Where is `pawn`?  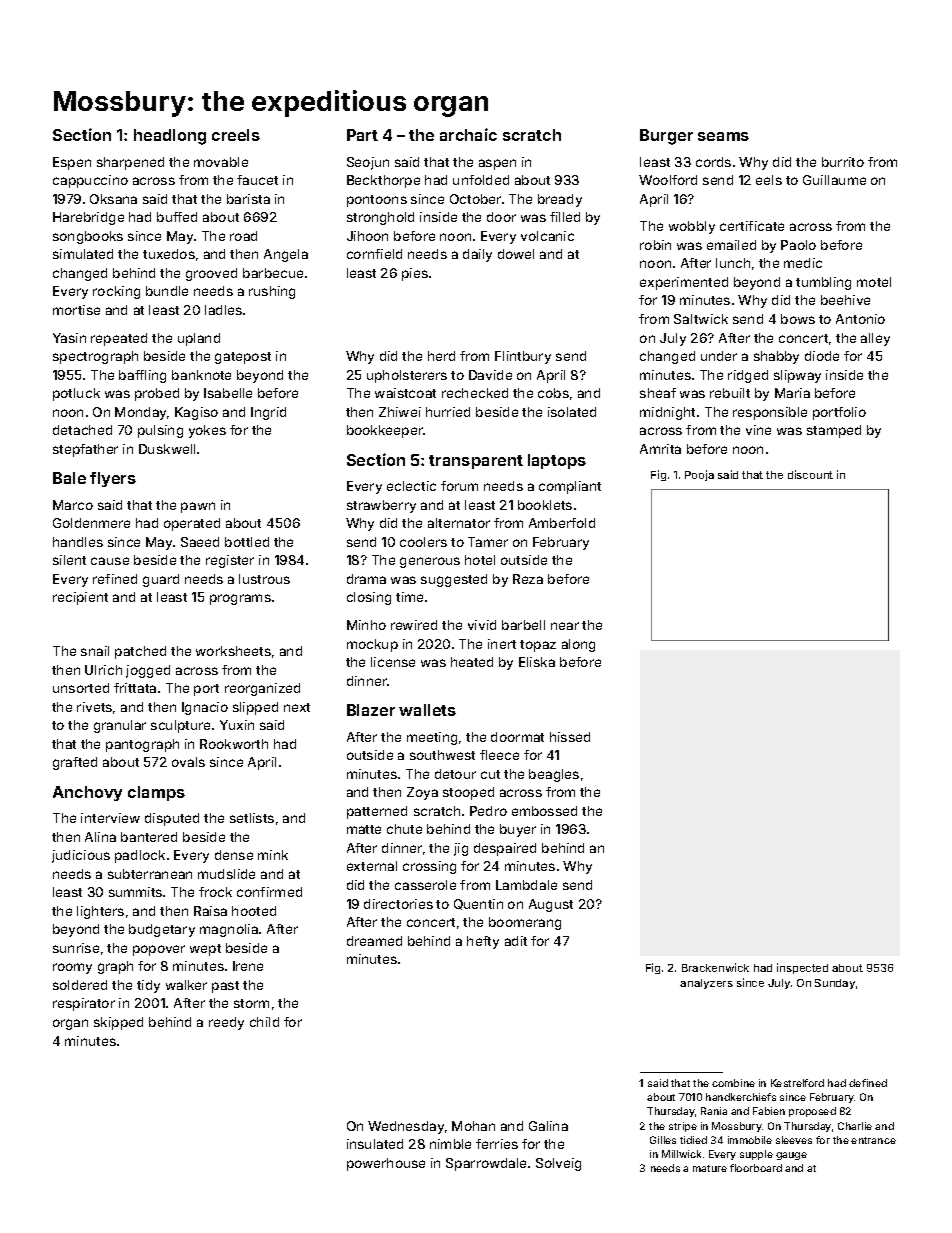
pawn is located at coordinates (198, 507).
